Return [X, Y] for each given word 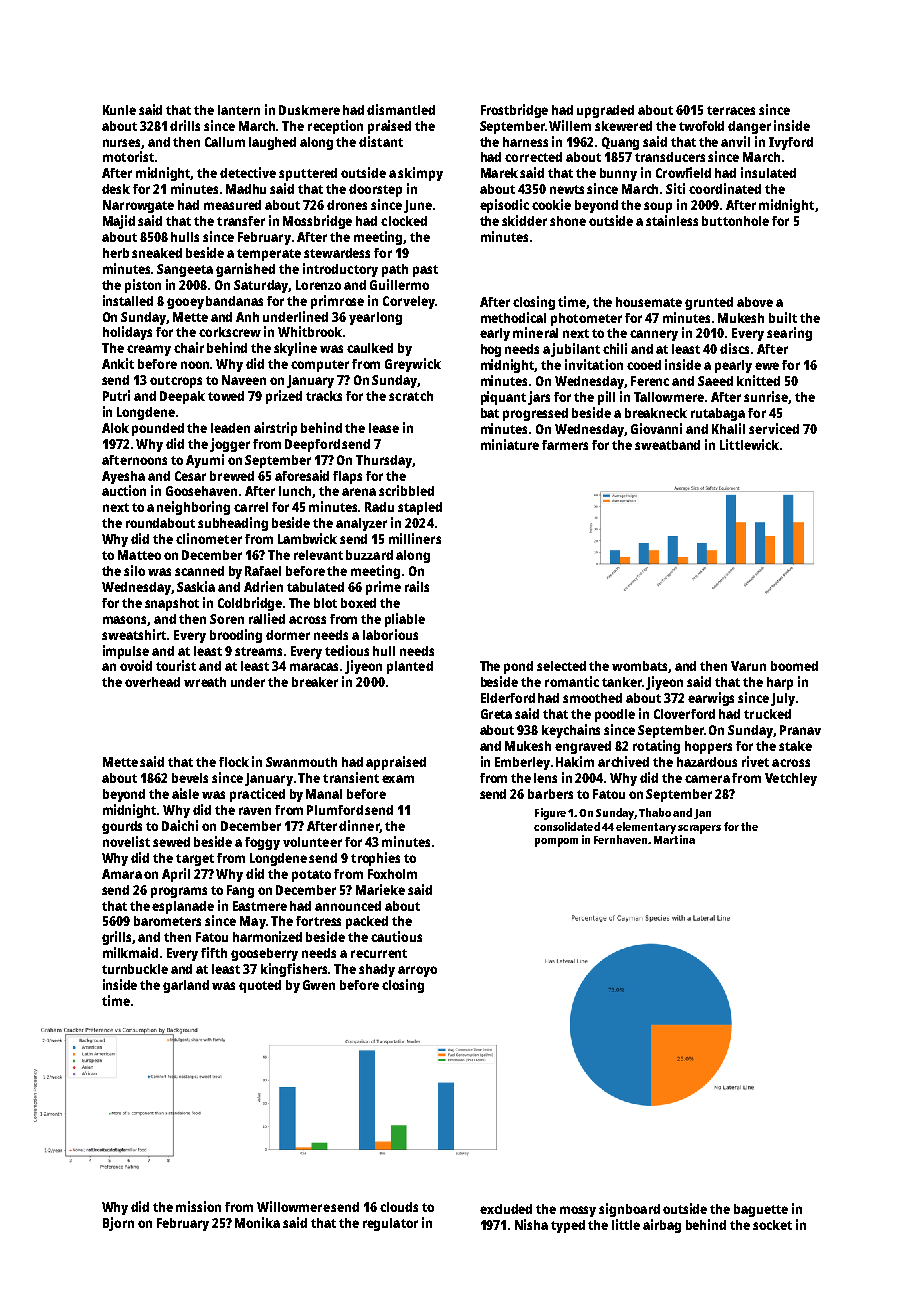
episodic [504, 206]
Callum [225, 142]
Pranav [800, 730]
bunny [618, 174]
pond [518, 667]
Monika [257, 1222]
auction [124, 490]
